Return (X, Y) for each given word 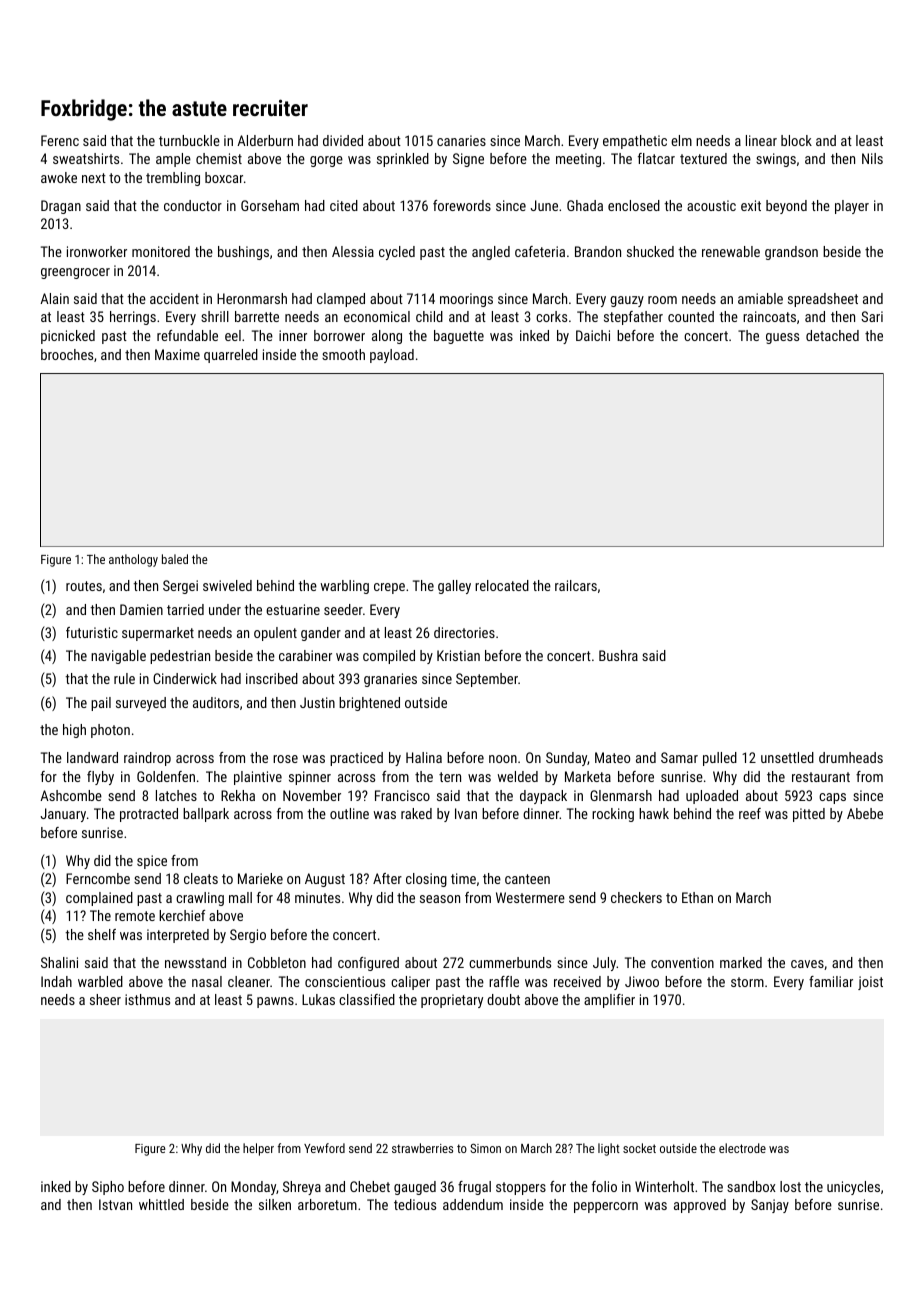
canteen (527, 879)
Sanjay (770, 1206)
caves (807, 964)
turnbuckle (189, 140)
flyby (100, 778)
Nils (872, 158)
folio (604, 1186)
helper (258, 1149)
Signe (468, 160)
